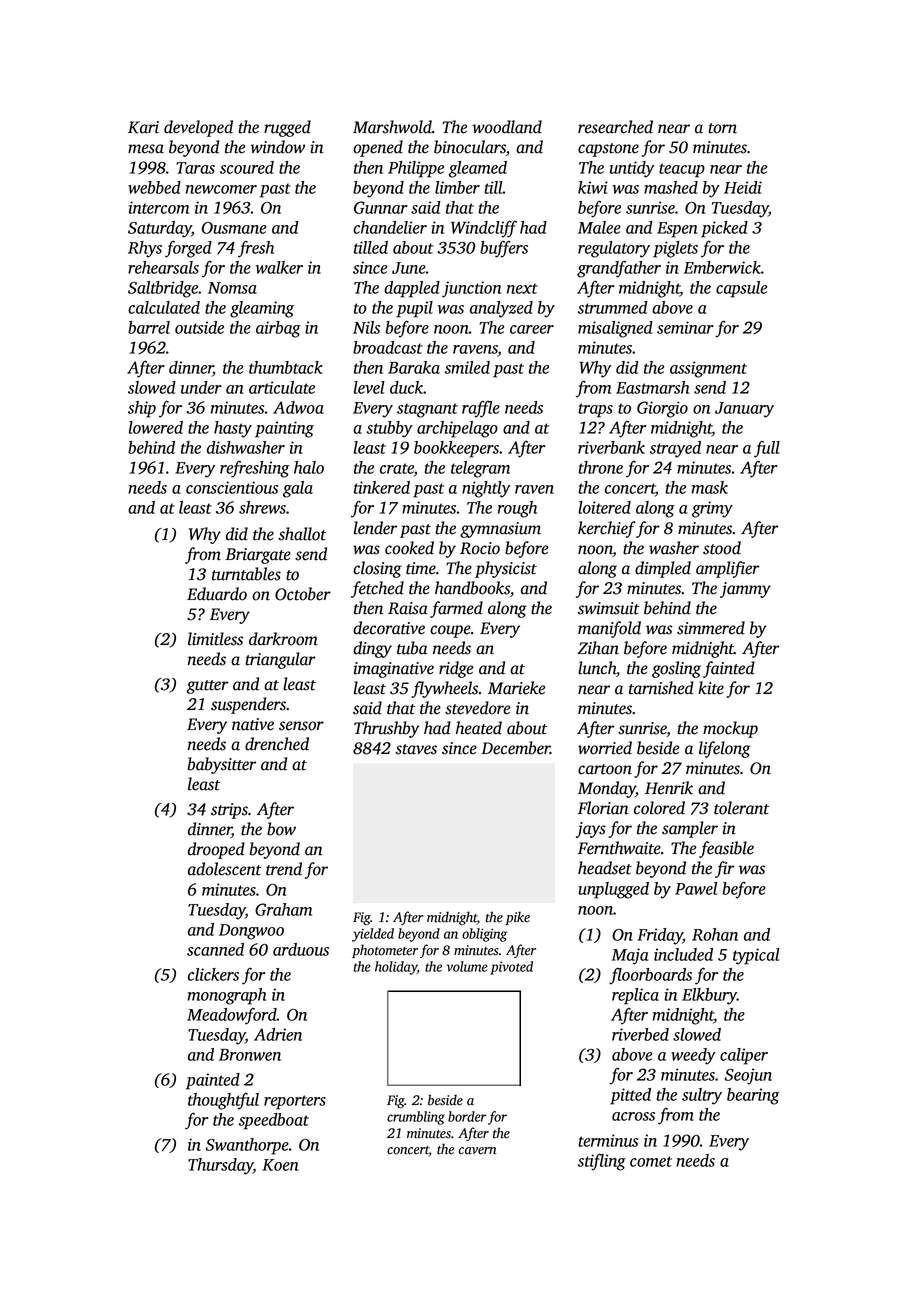 The width and height of the page is (908, 1316). I want to click on opened, so click(378, 148).
